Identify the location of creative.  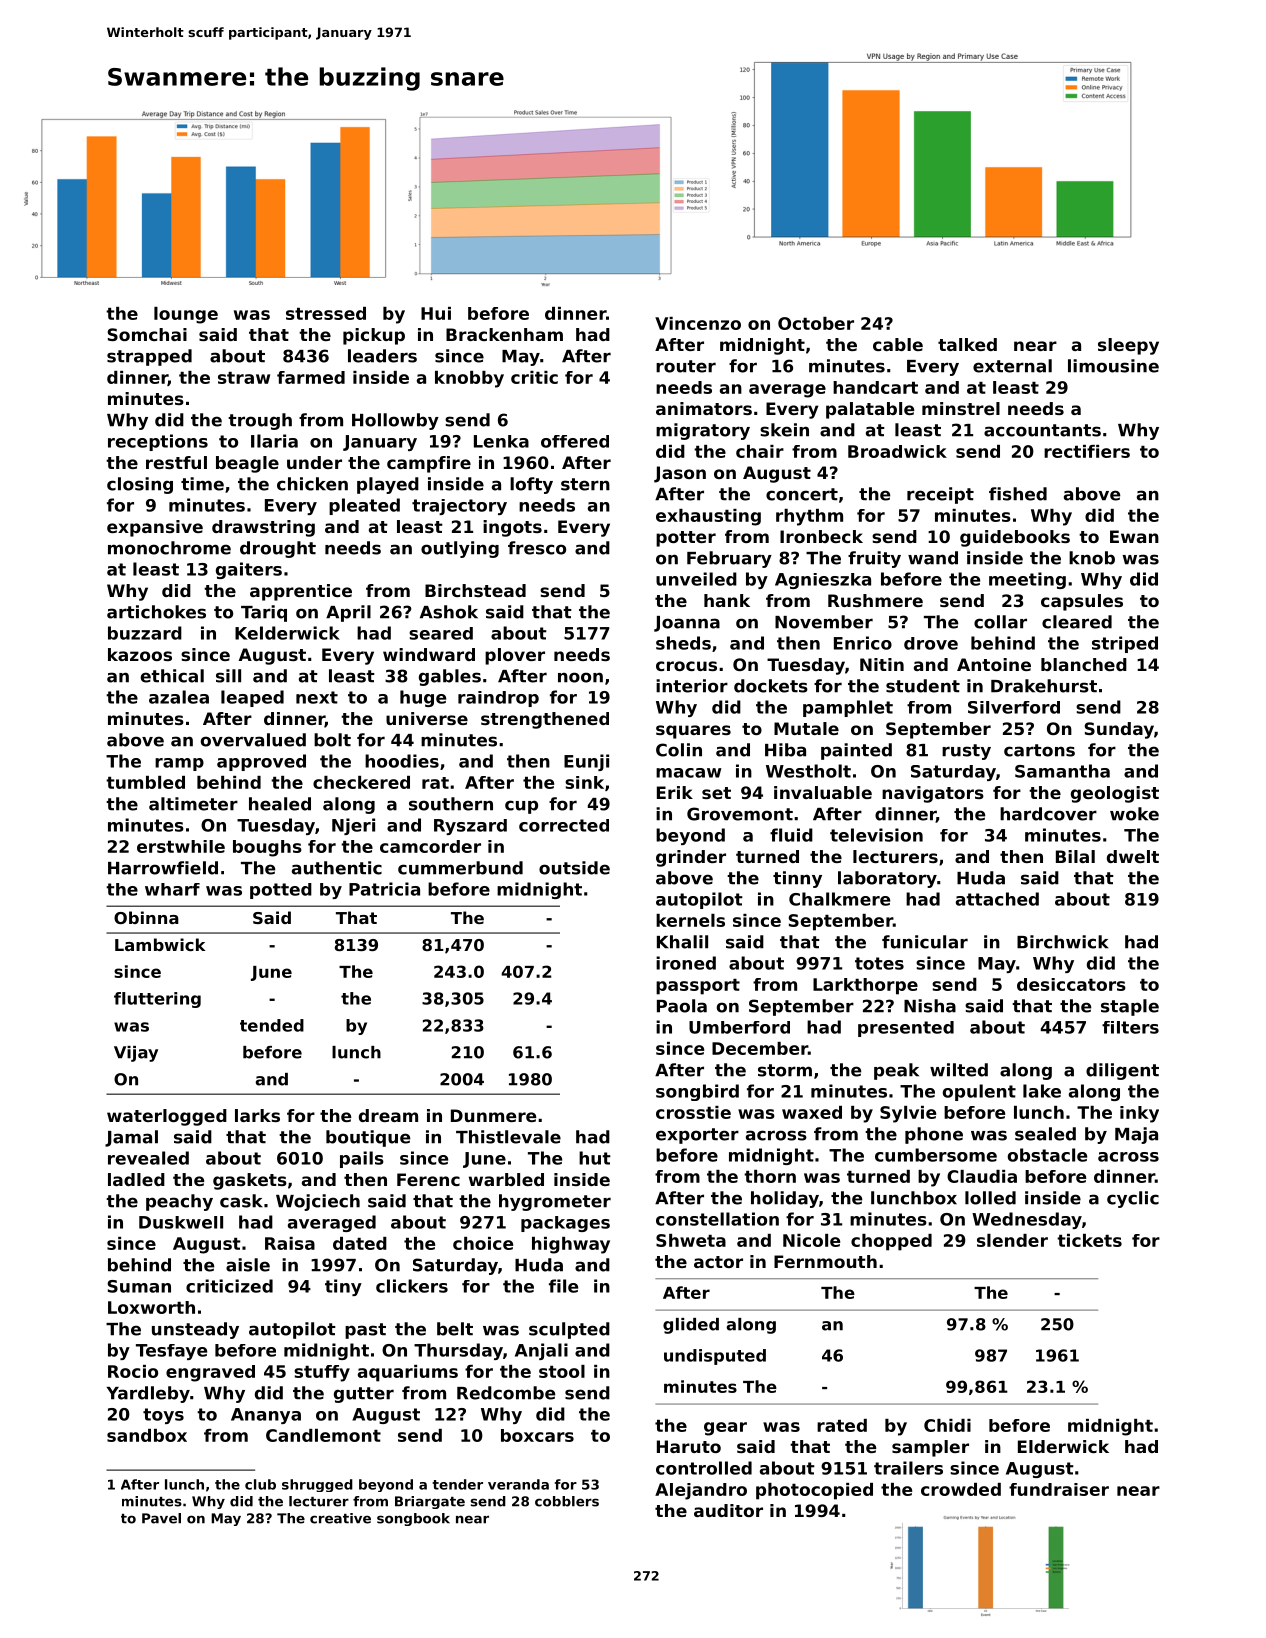
(340, 1518).
